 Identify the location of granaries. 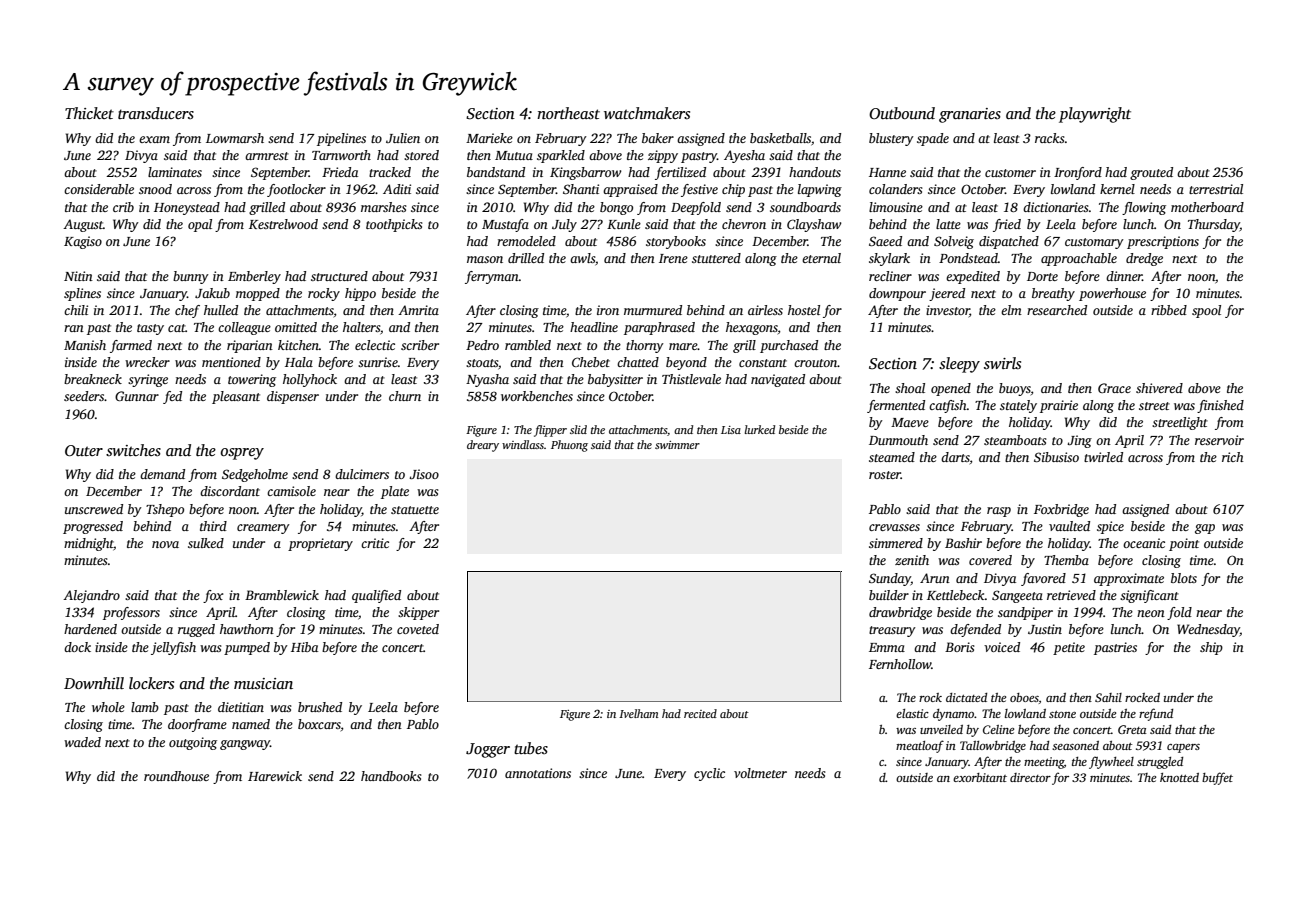
(970, 115).
